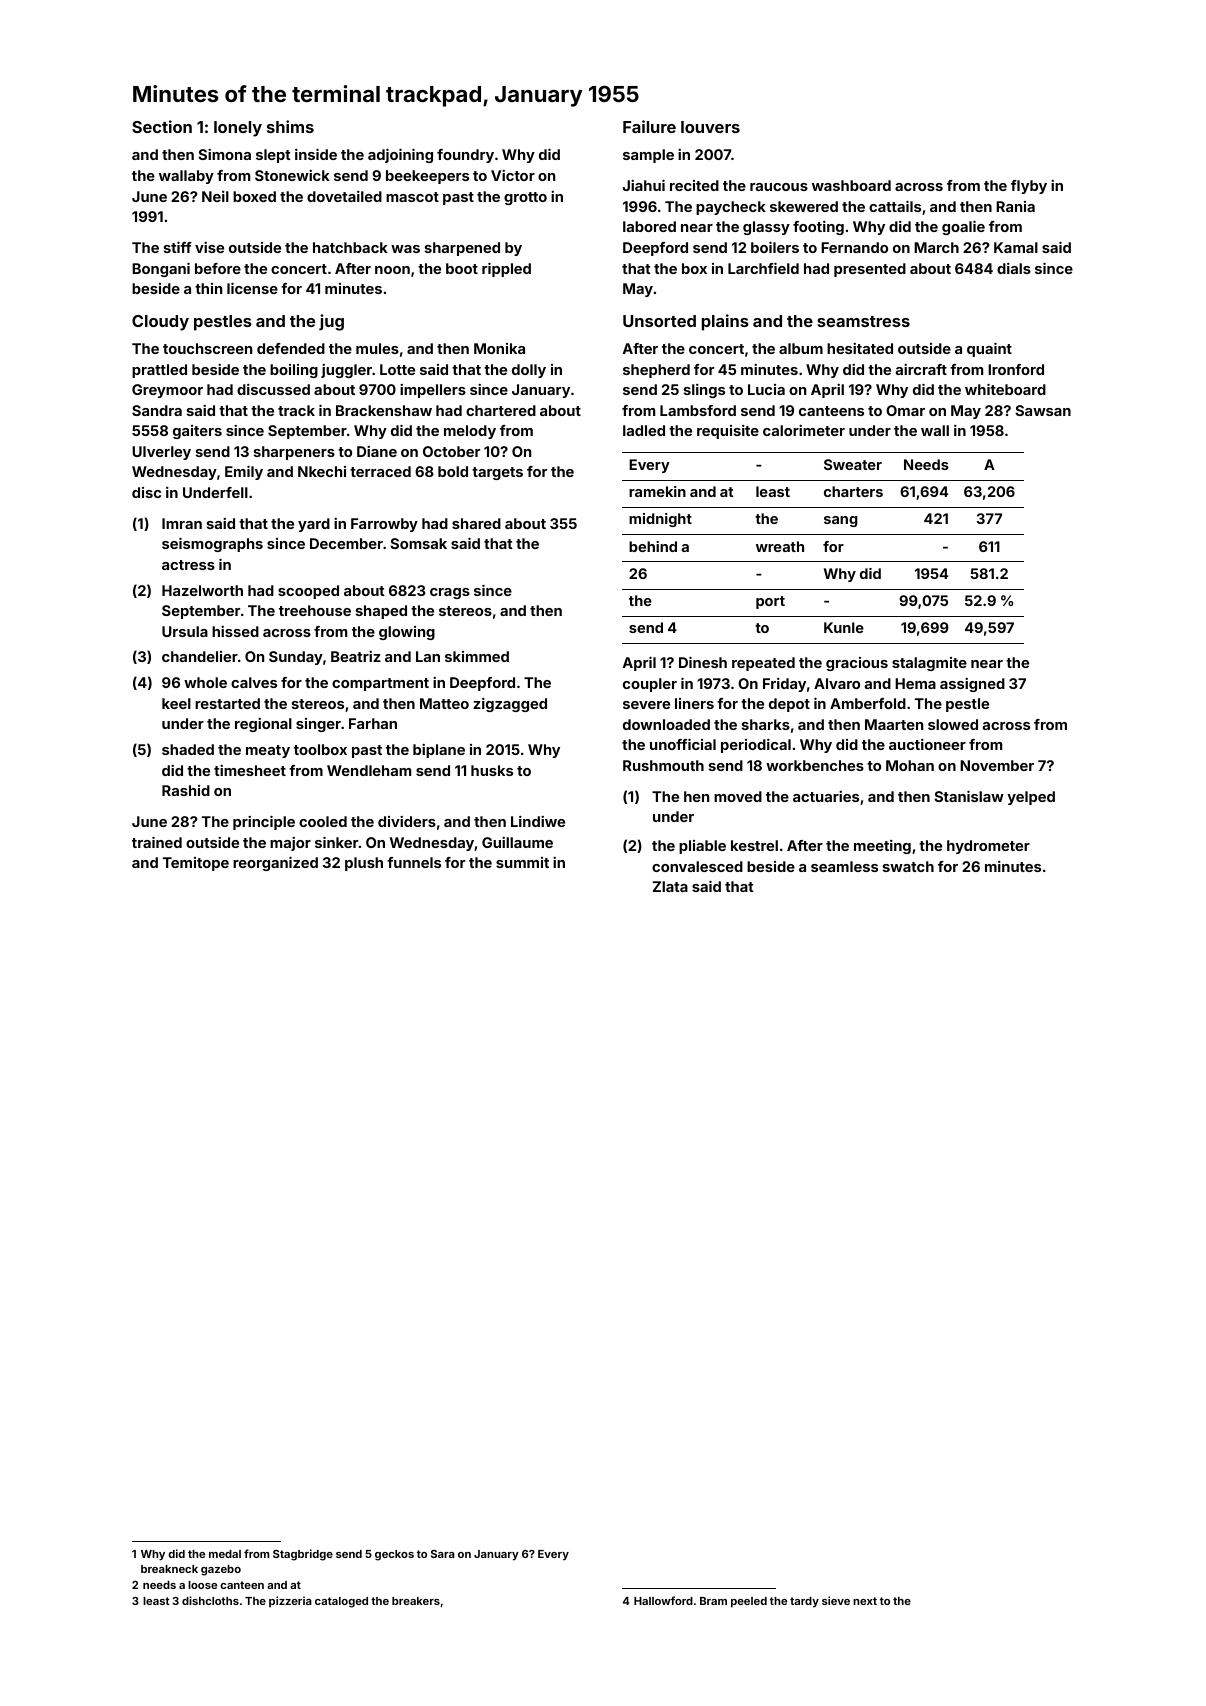  I want to click on adjoining, so click(400, 156).
